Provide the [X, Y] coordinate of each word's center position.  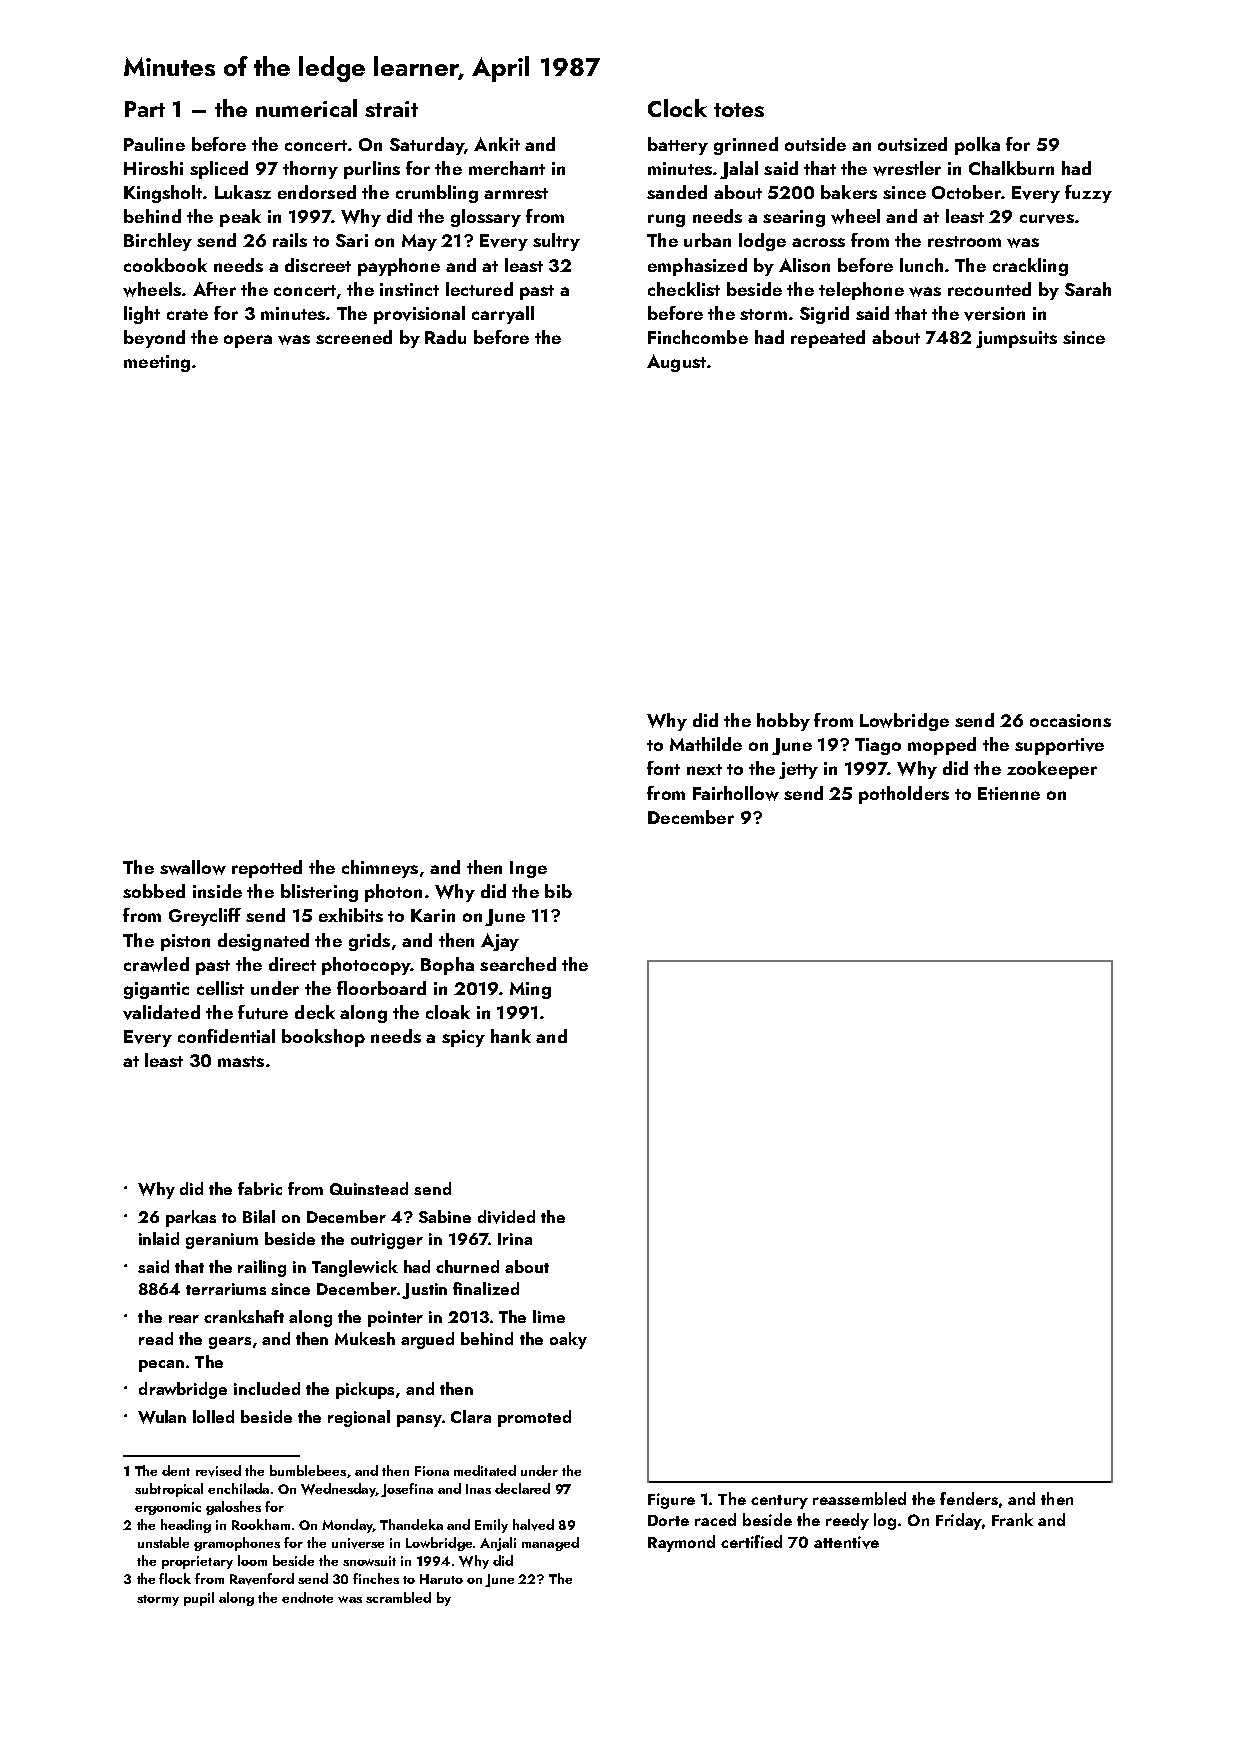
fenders [969, 1498]
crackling [1030, 267]
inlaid [159, 1238]
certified [751, 1541]
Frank [1012, 1519]
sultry [556, 242]
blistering [319, 893]
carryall [503, 315]
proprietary [197, 1562]
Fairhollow [736, 793]
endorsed [317, 192]
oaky [568, 1340]
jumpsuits [1016, 339]
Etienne [1009, 793]
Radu [445, 337]
